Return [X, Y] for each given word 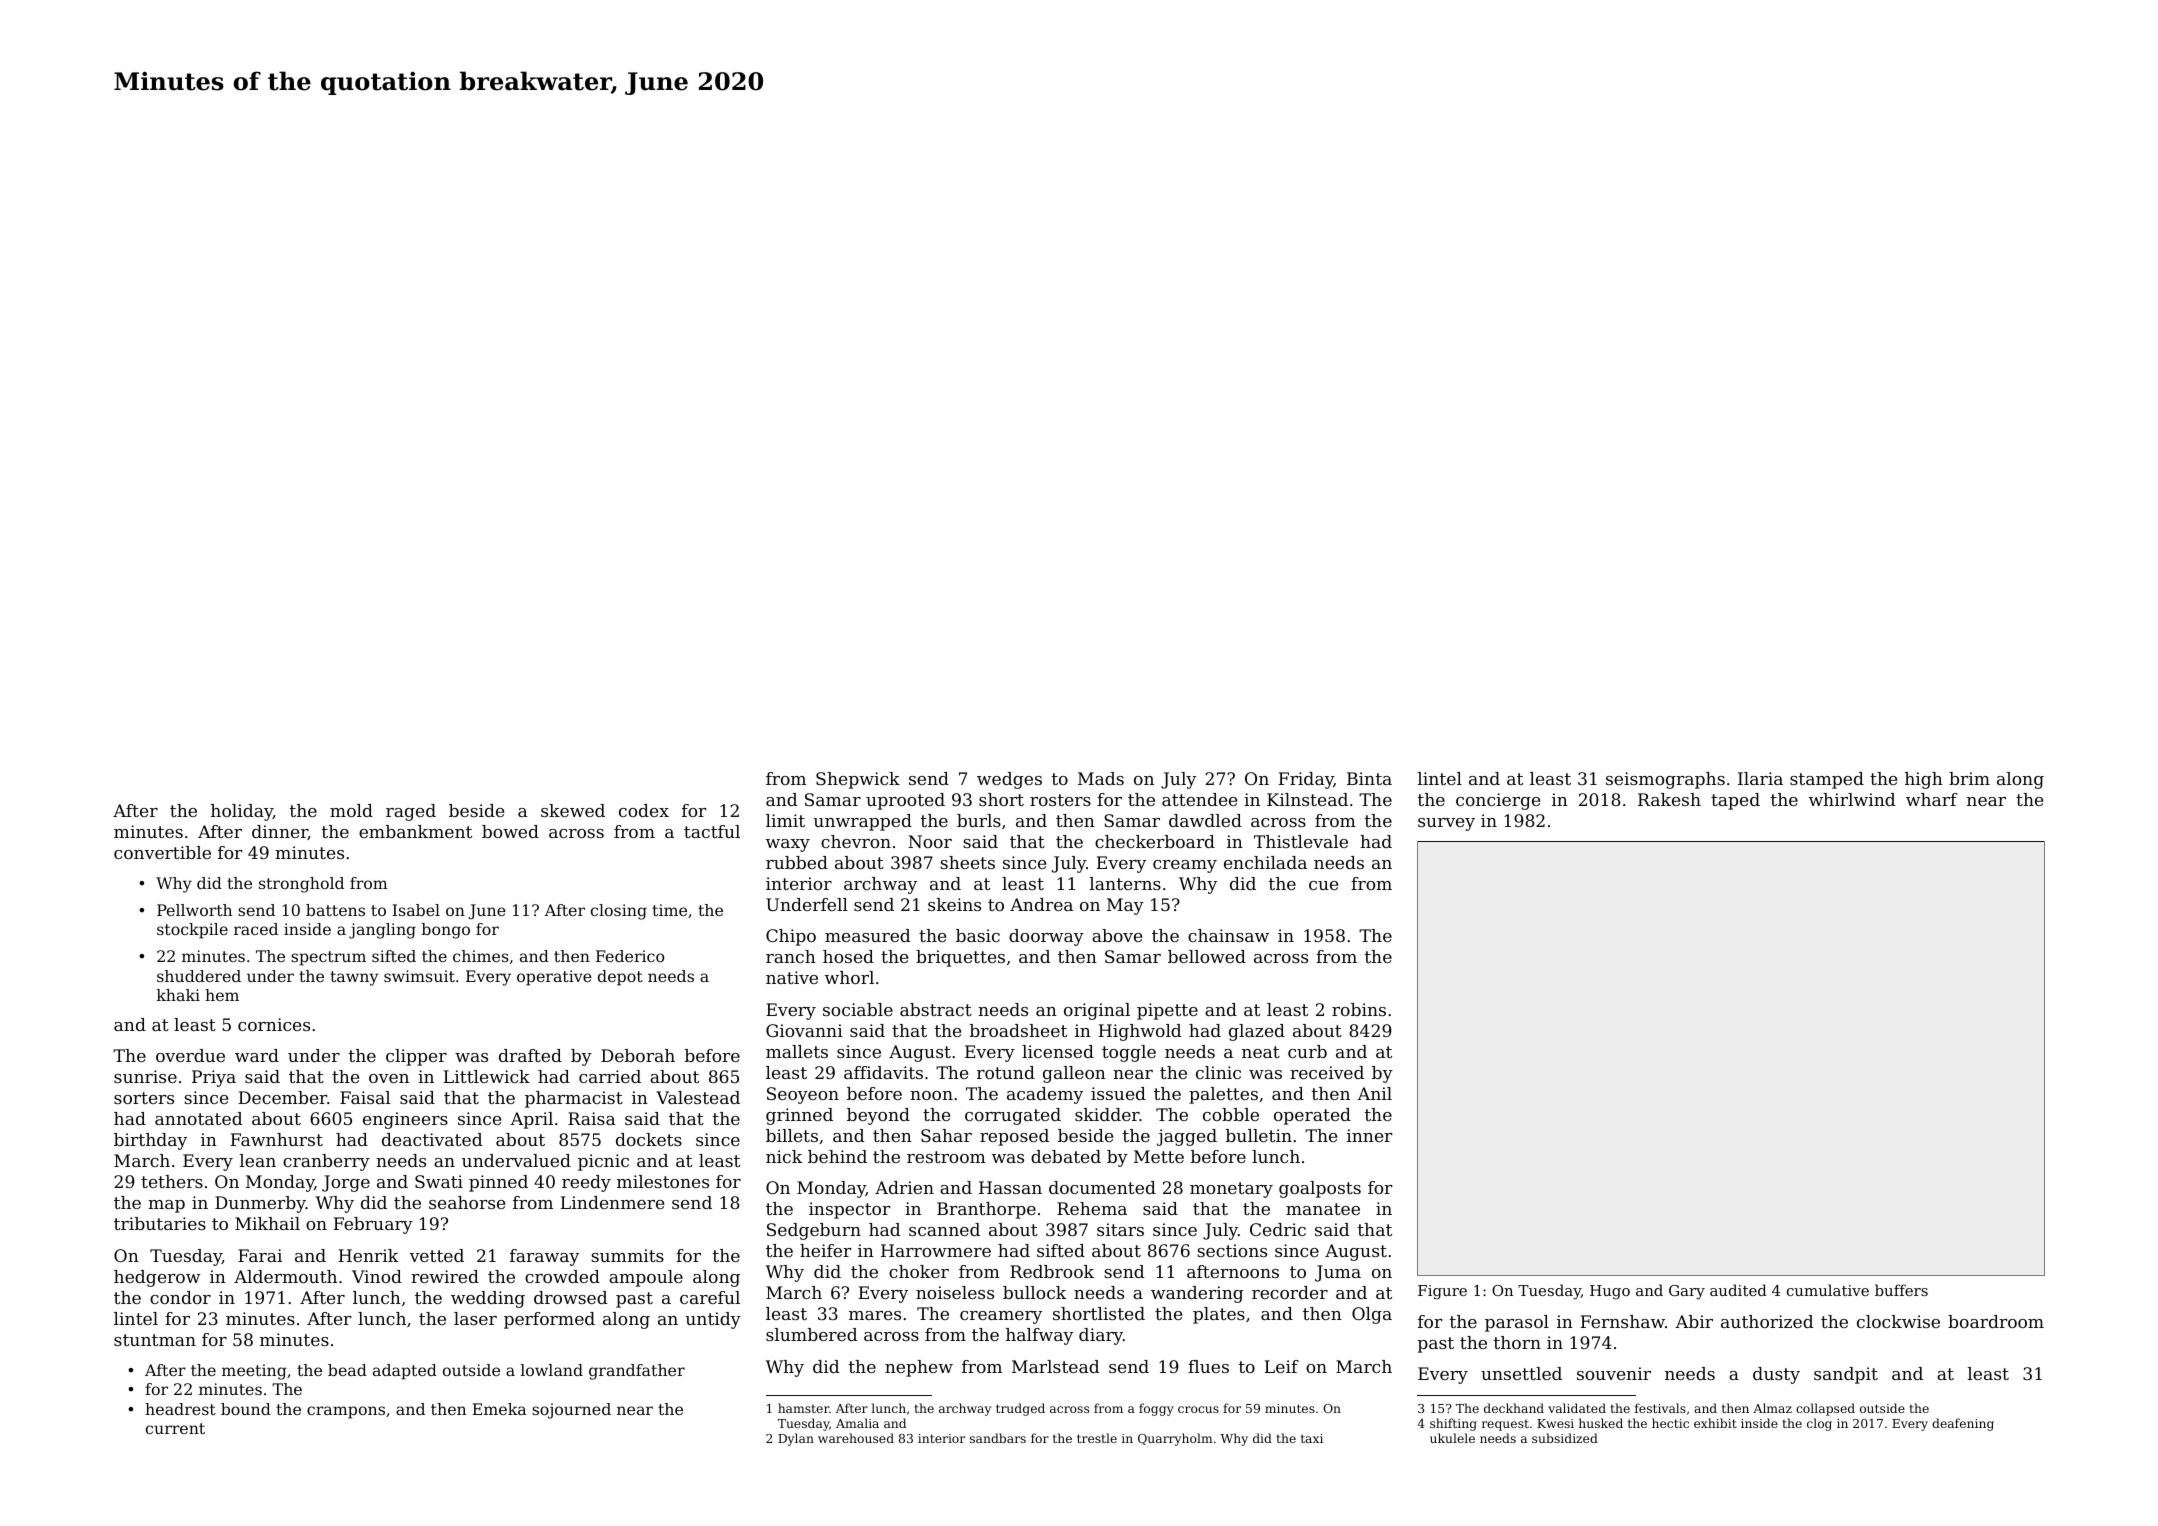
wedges [1009, 780]
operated [1312, 1116]
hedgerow [157, 1278]
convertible [162, 852]
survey [1446, 824]
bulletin [1259, 1135]
